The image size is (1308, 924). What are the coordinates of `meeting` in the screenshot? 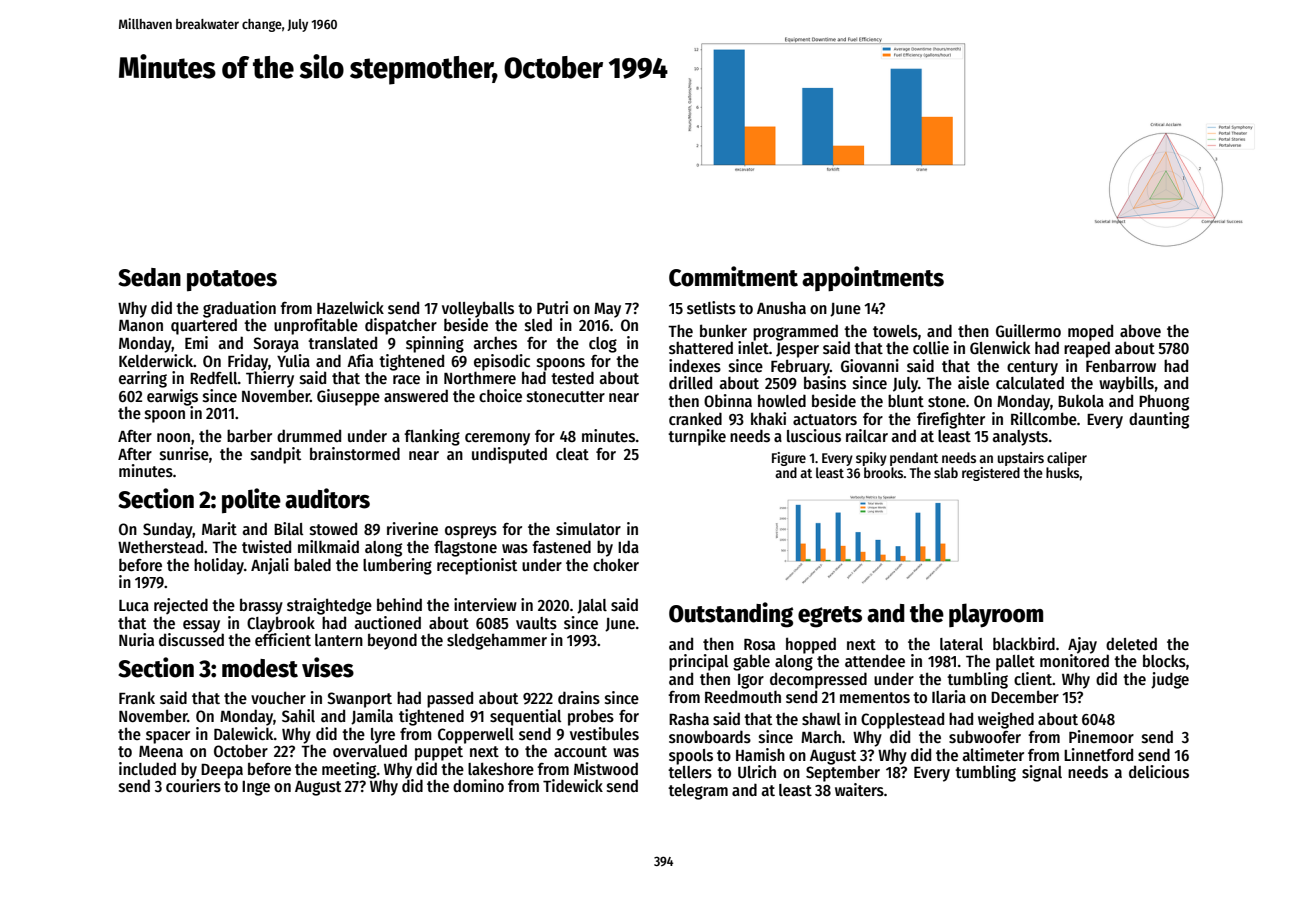 It's located at (349, 770).
